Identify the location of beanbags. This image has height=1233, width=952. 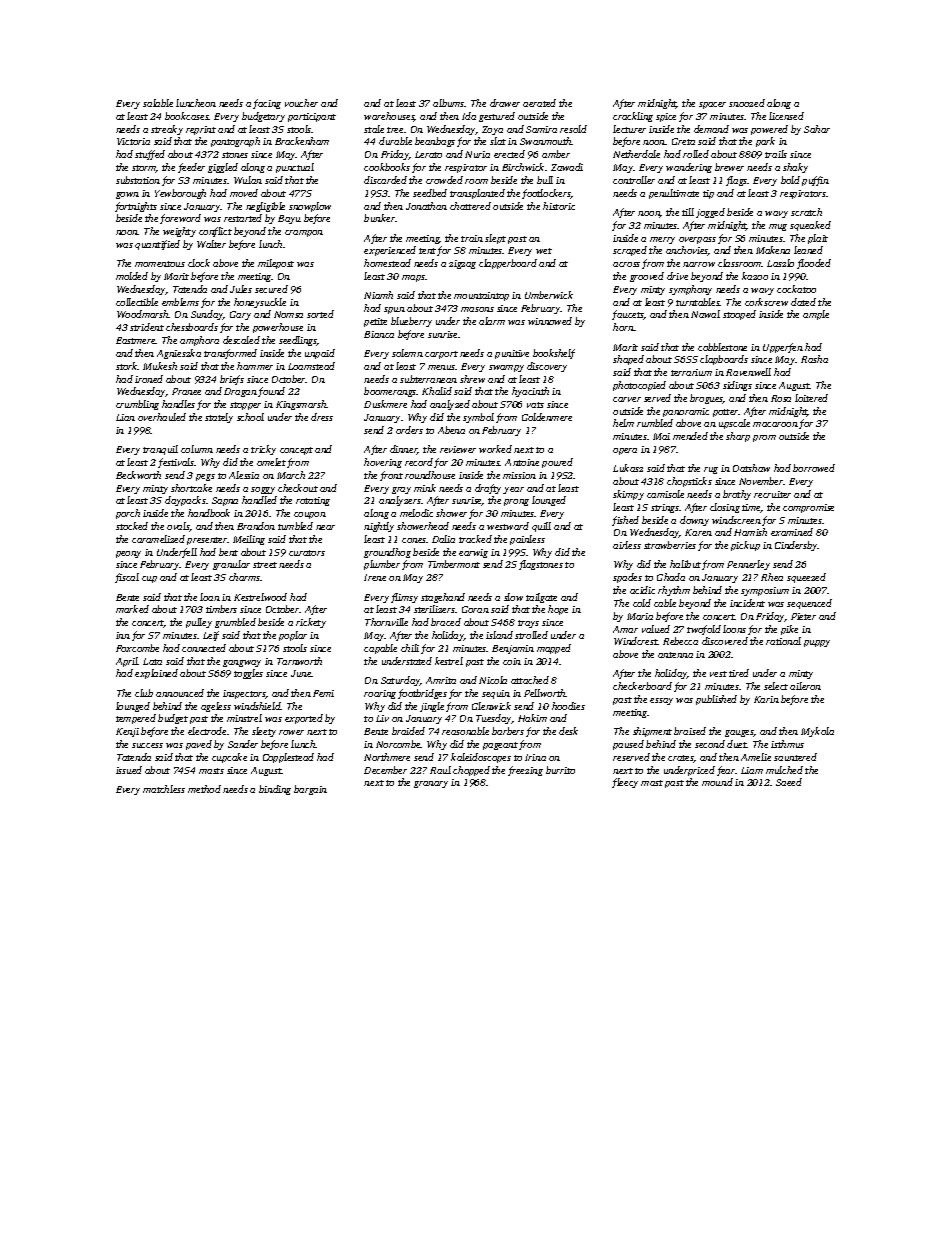
(435, 142).
